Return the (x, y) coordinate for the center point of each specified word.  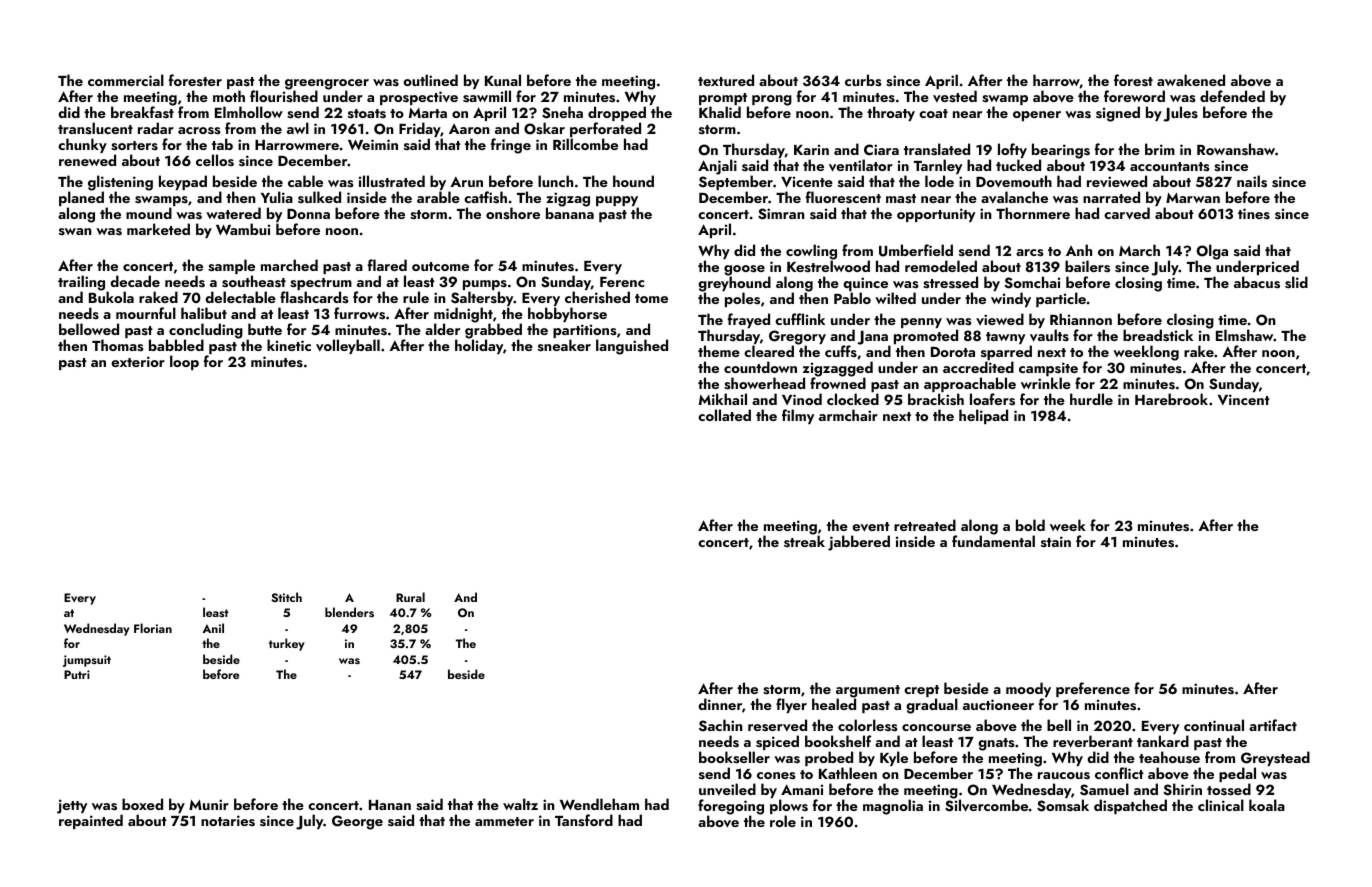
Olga (1212, 252)
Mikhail (723, 399)
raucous (1064, 775)
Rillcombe (585, 144)
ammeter (504, 821)
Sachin (721, 725)
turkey (287, 644)
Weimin (373, 144)
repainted (91, 822)
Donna (308, 214)
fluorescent (843, 197)
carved (1127, 213)
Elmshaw (1245, 335)
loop (184, 362)
